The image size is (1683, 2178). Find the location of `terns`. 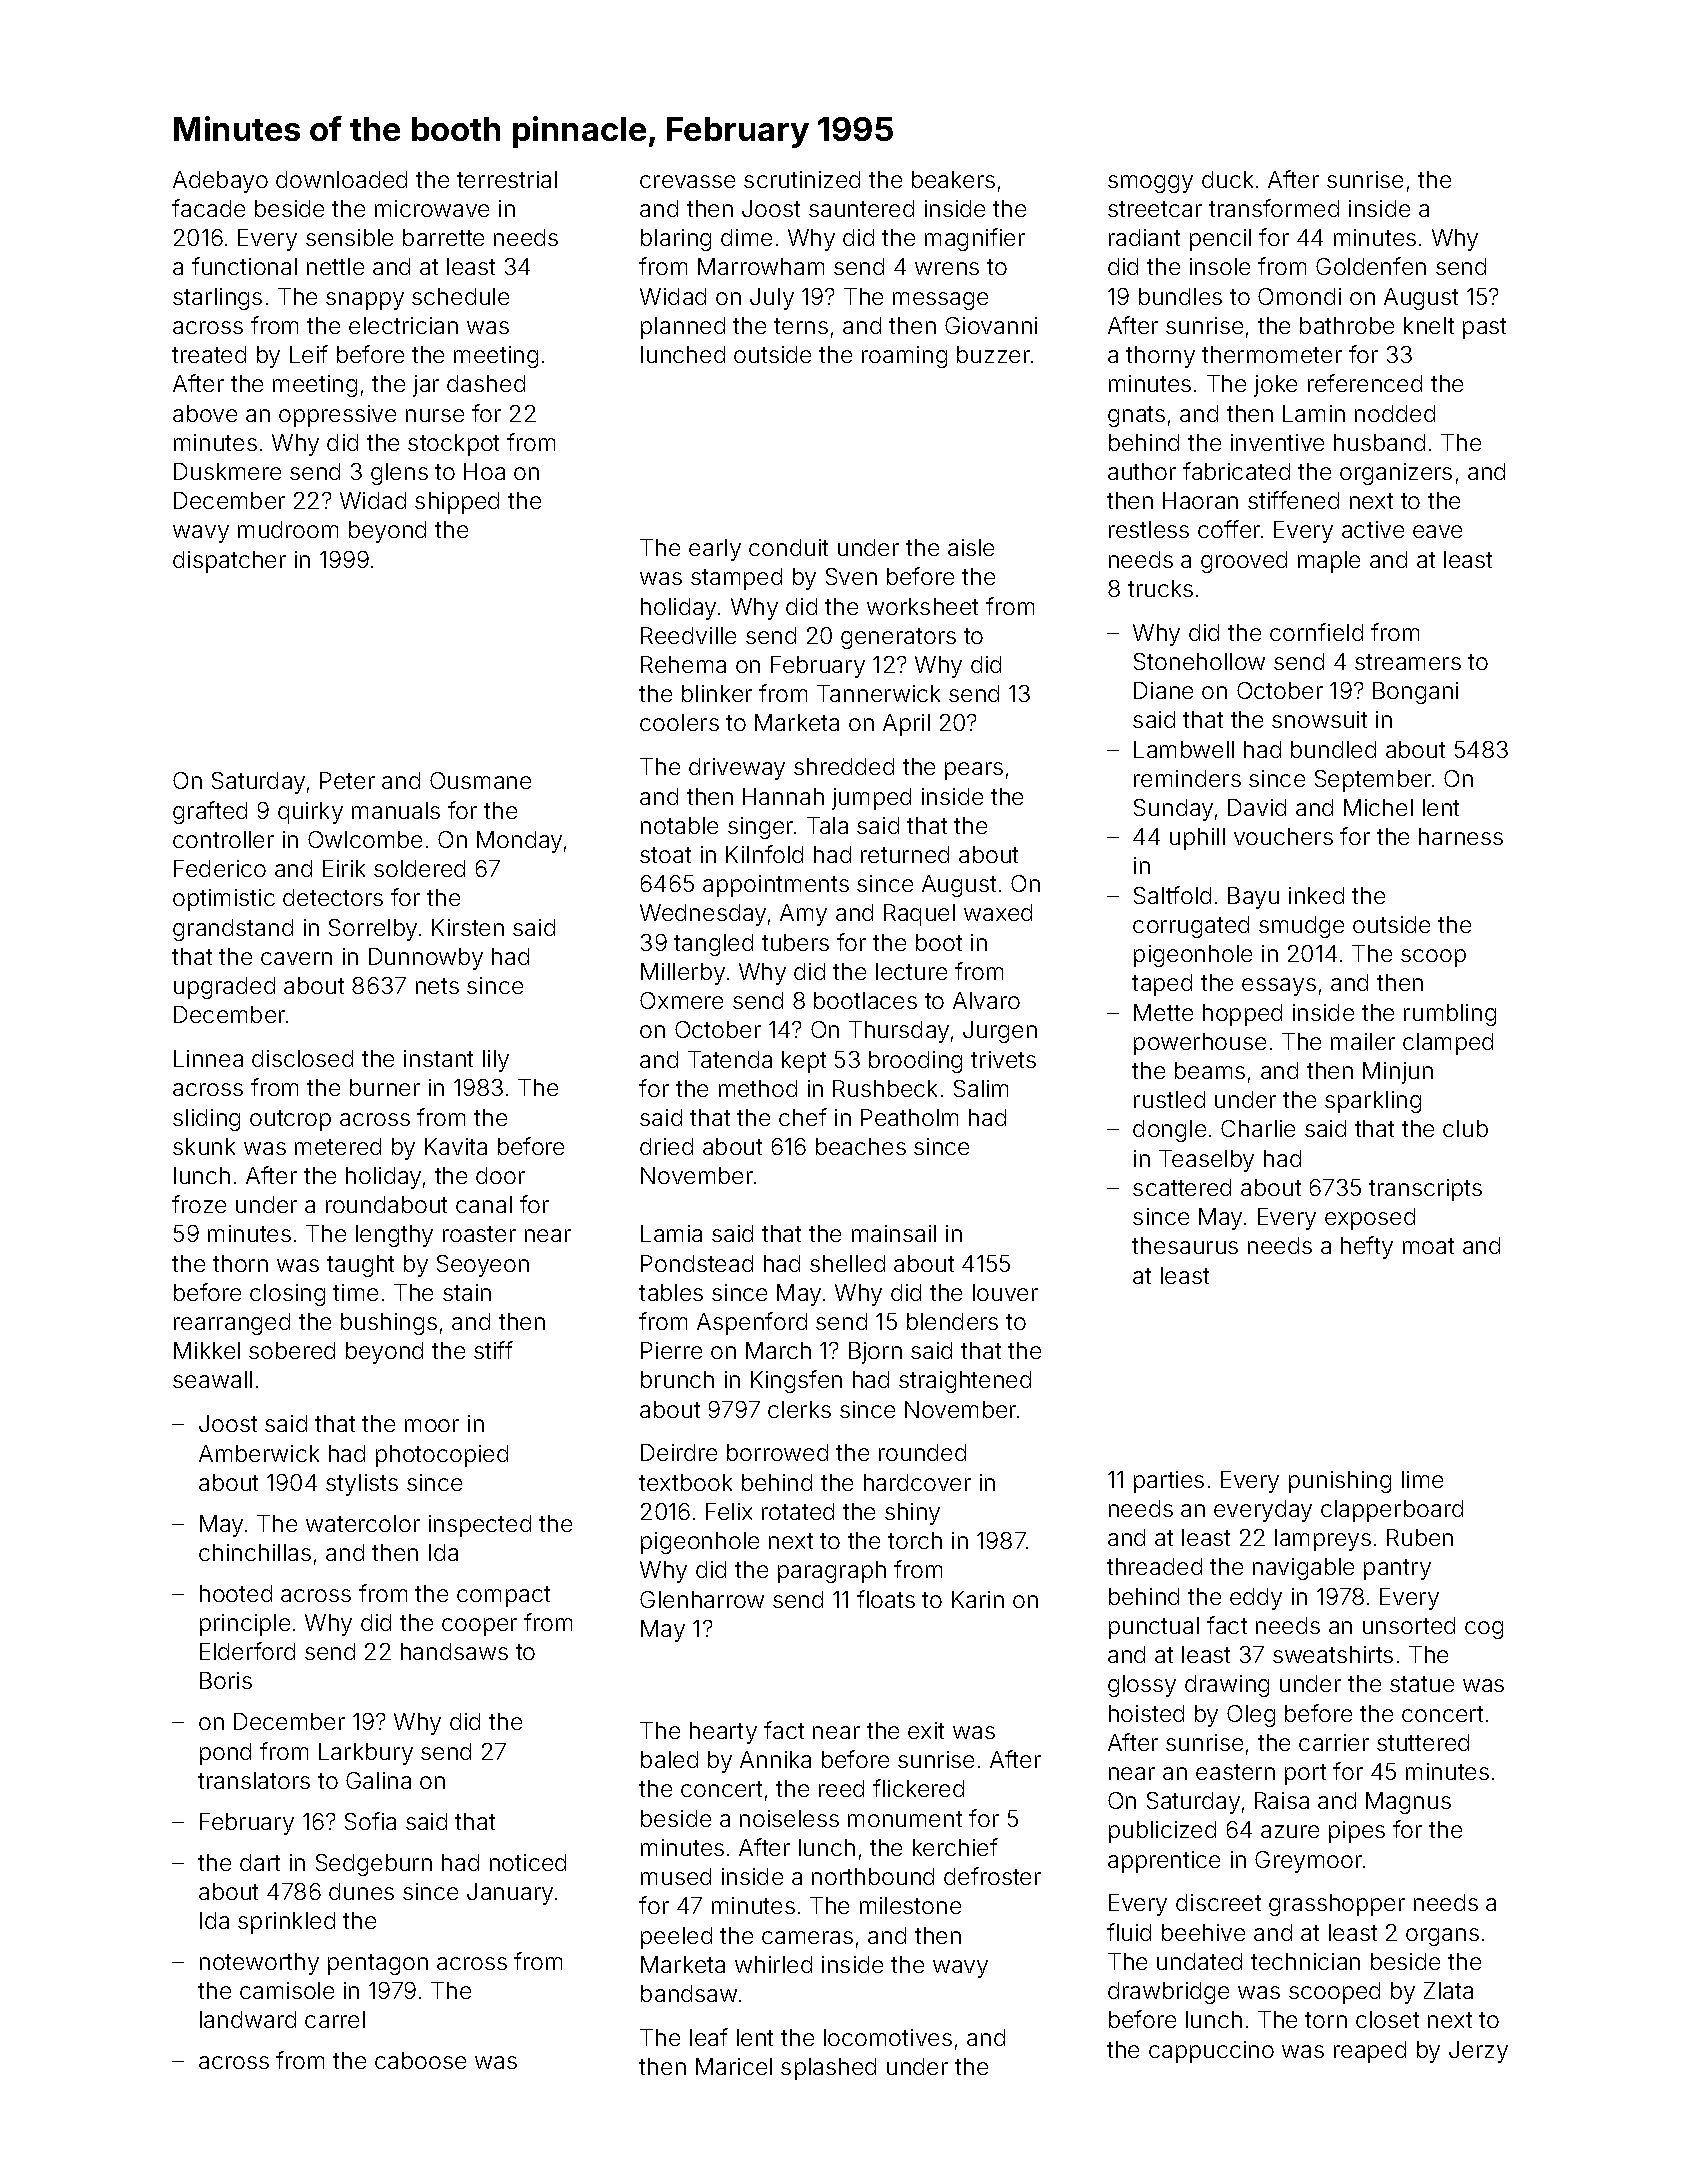

terns is located at coordinates (801, 326).
